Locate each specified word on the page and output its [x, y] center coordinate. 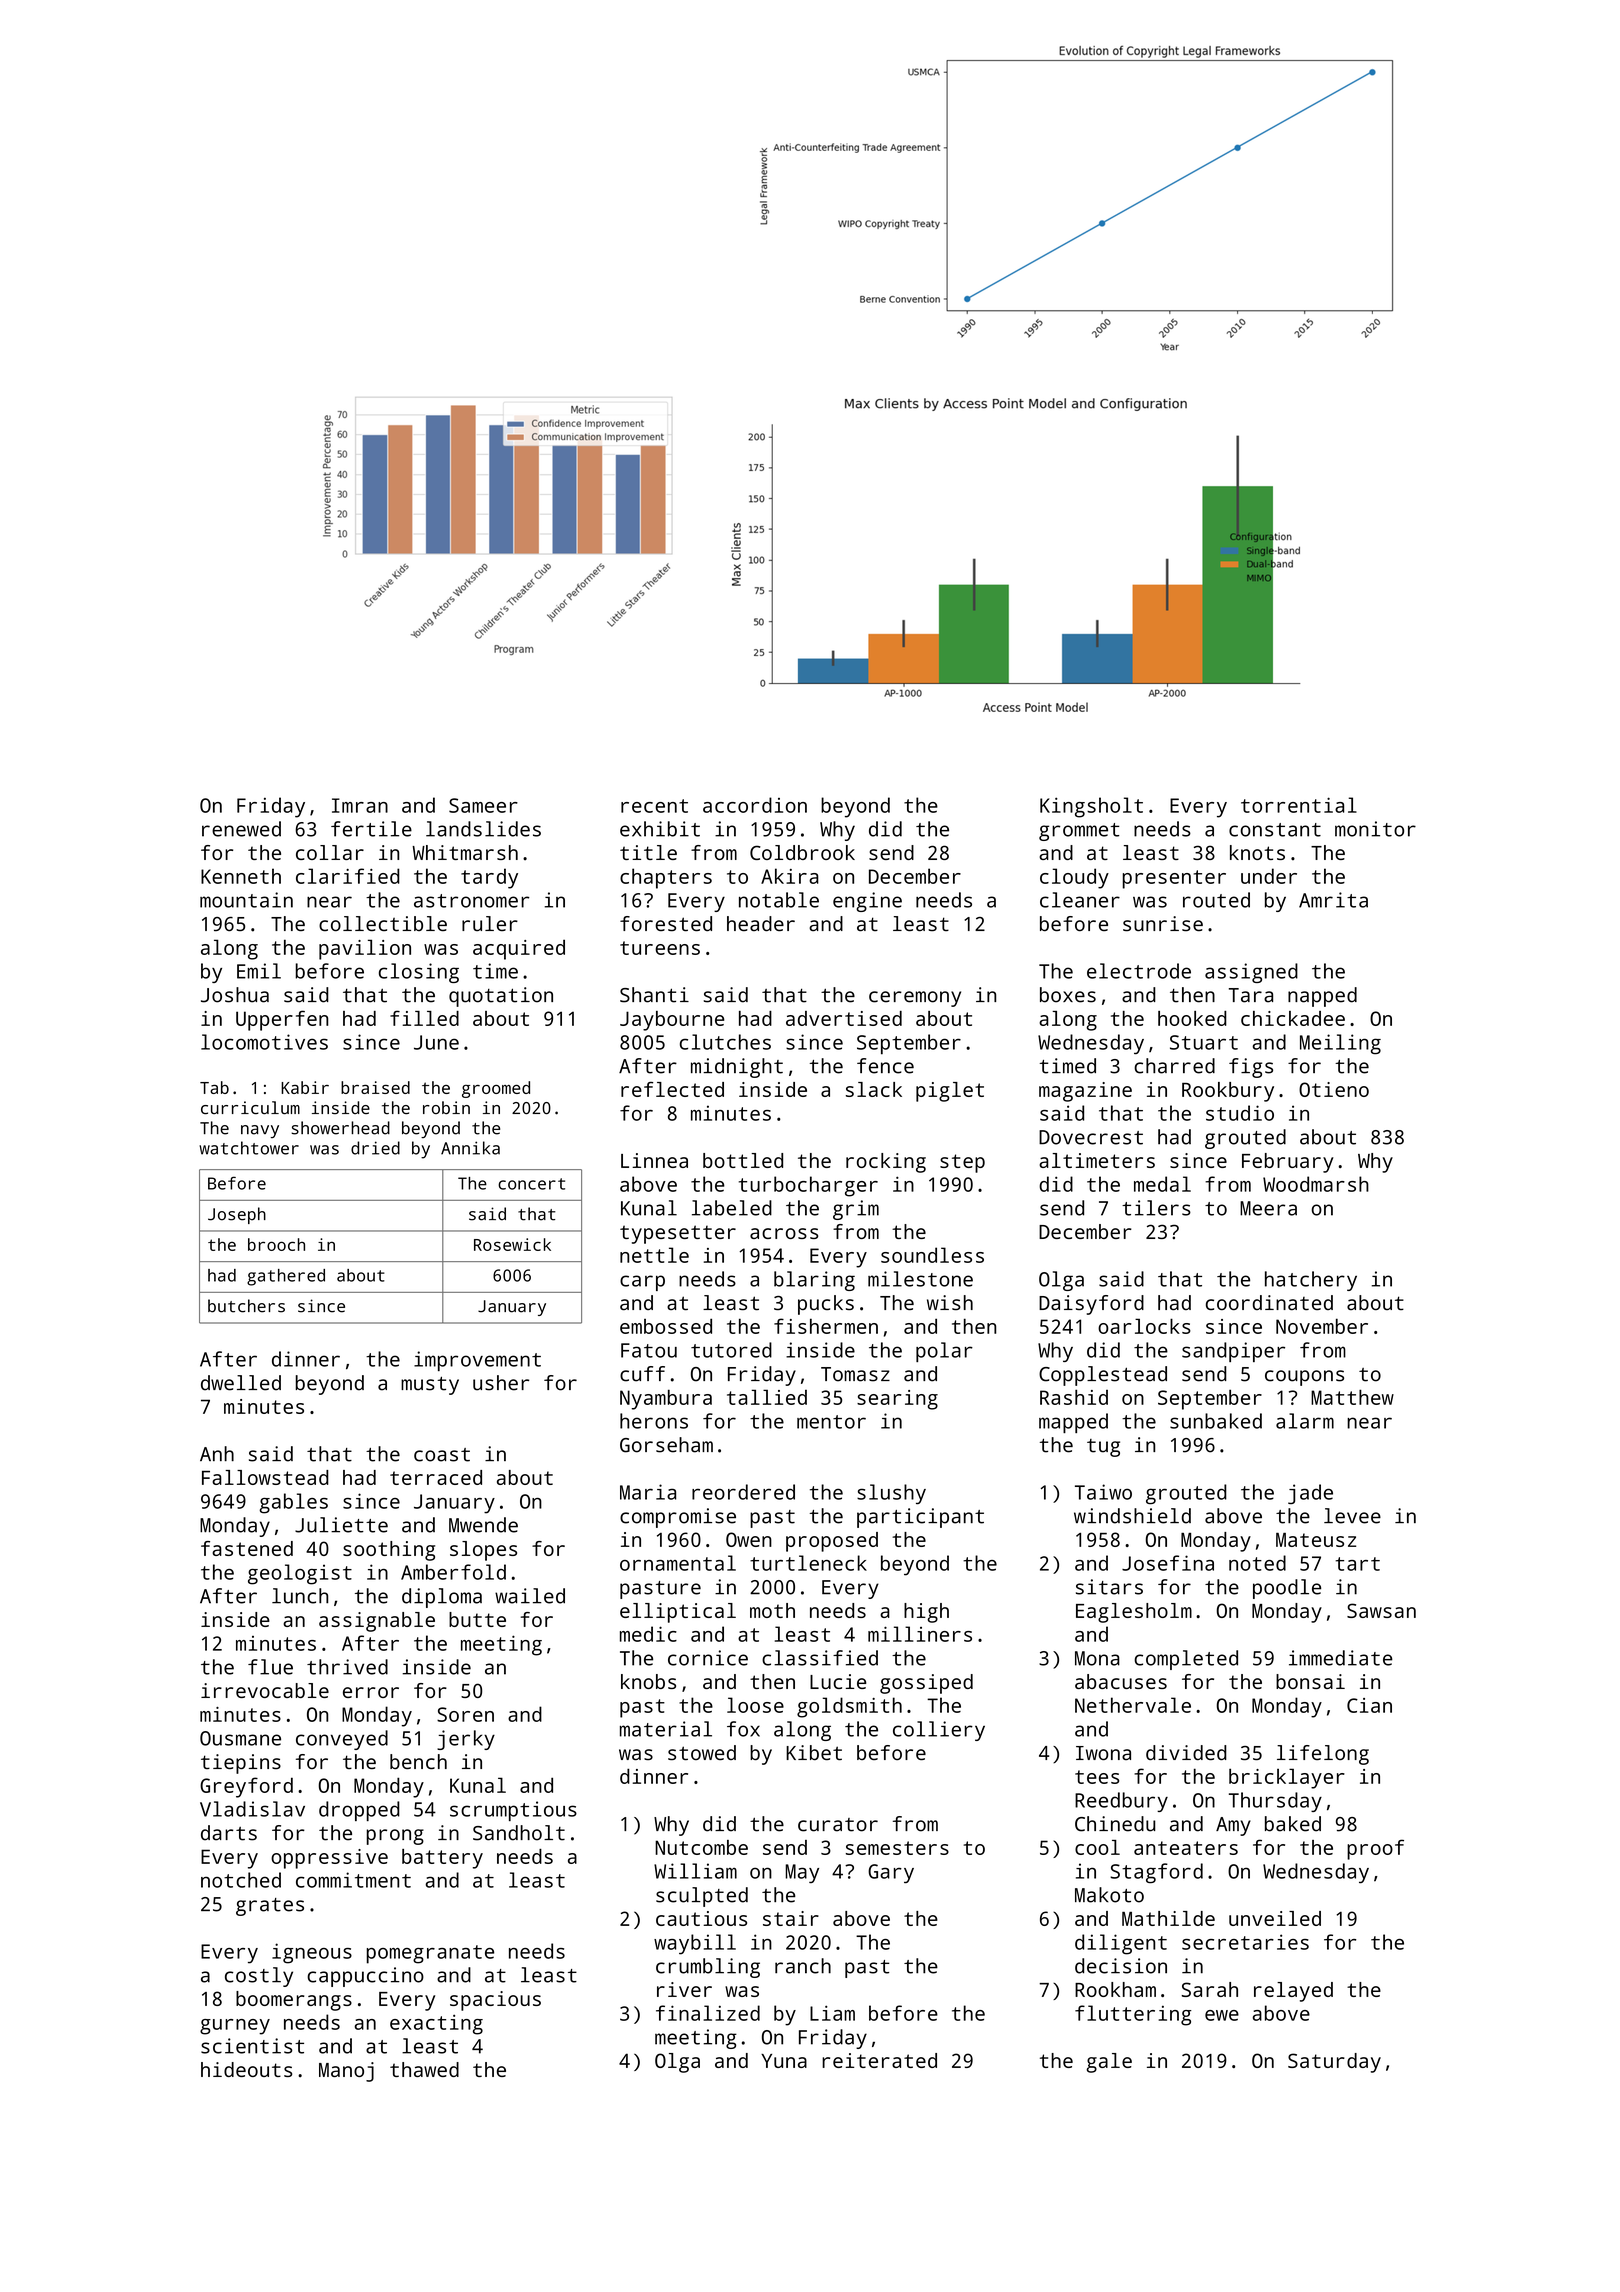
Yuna [784, 2061]
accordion [755, 805]
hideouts [246, 2069]
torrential [1299, 805]
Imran [360, 805]
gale [1109, 2063]
